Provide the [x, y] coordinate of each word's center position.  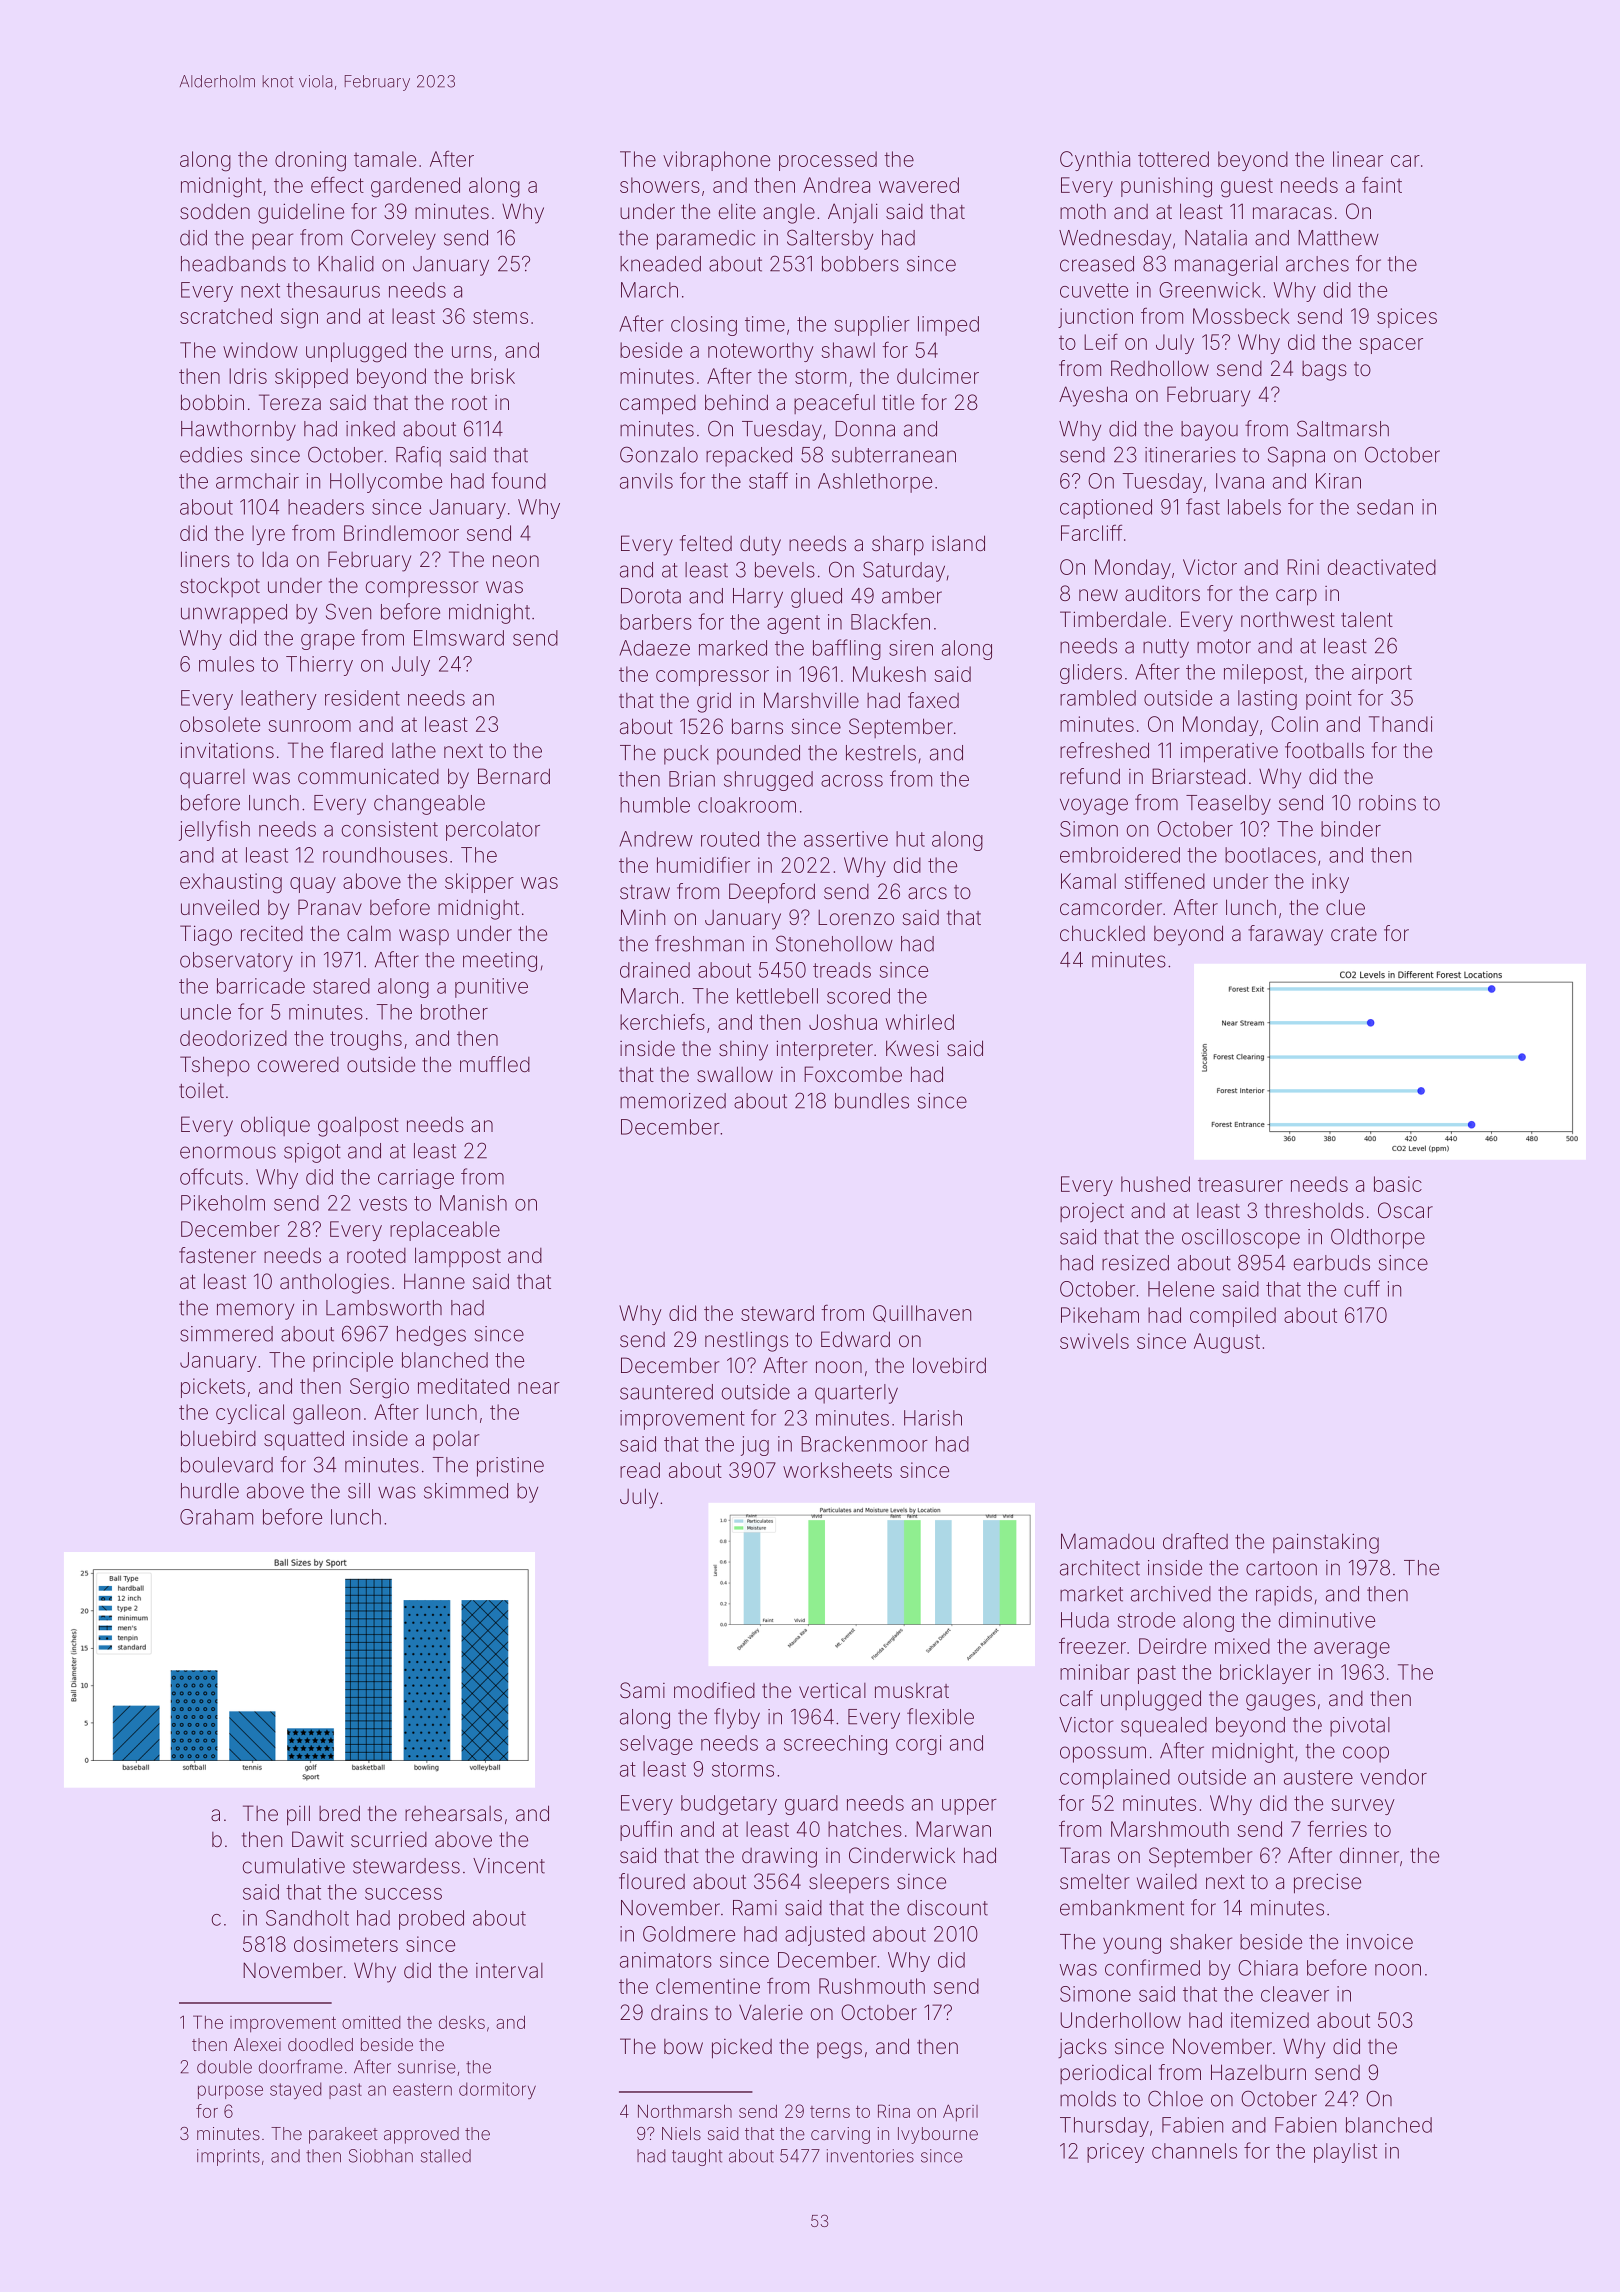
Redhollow [1160, 368]
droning [310, 161]
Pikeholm [223, 1203]
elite [737, 211]
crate [1354, 934]
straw [645, 892]
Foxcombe [853, 1074]
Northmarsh [685, 2111]
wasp [424, 937]
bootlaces [1270, 855]
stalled [446, 2156]
